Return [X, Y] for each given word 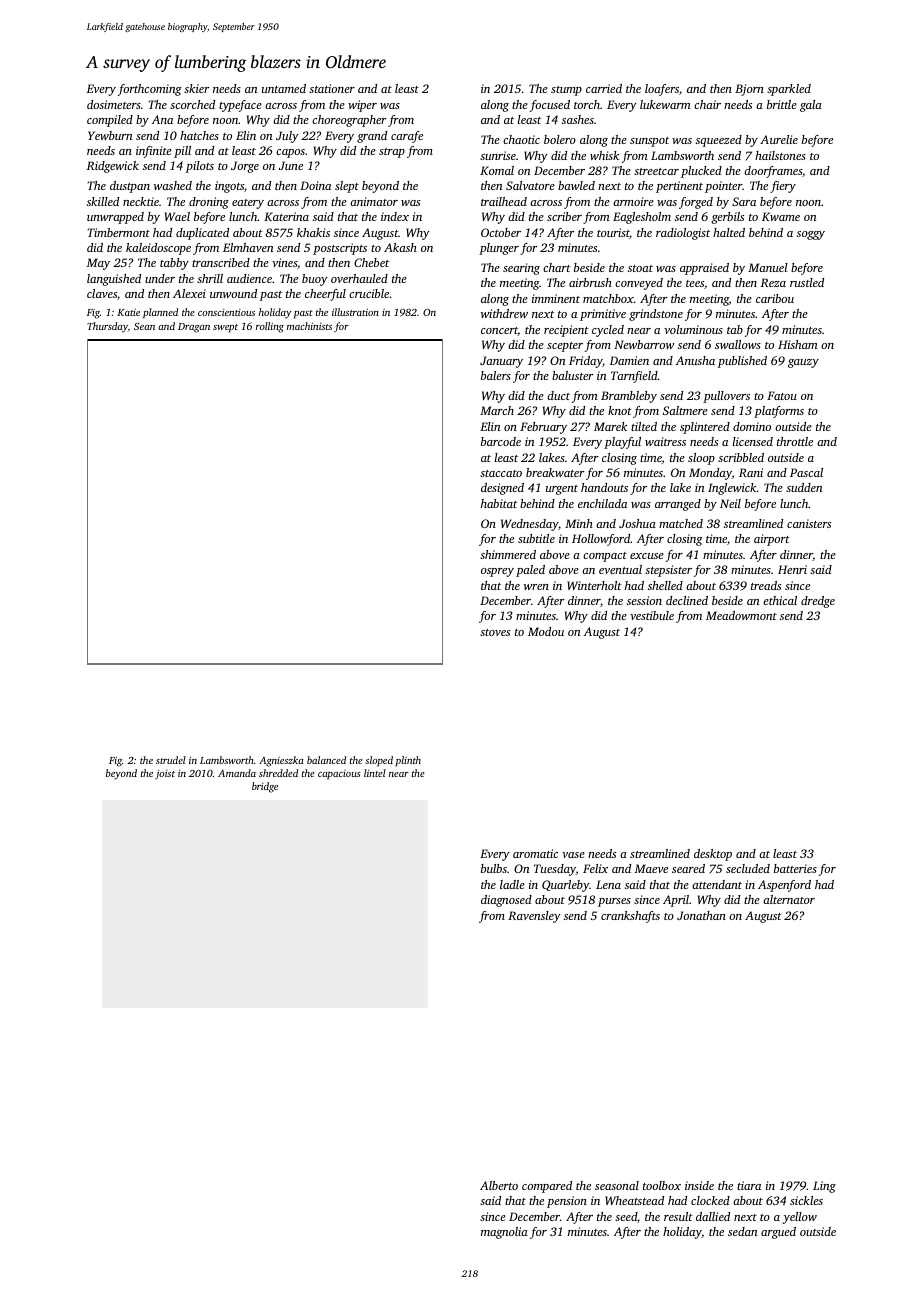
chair [707, 104]
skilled [103, 201]
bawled [576, 185]
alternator [789, 899]
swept [225, 328]
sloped [379, 761]
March [497, 410]
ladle [512, 884]
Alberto [499, 1185]
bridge [265, 787]
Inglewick [732, 489]
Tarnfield [634, 377]
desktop [713, 855]
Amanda [237, 773]
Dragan [194, 328]
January [501, 362]
